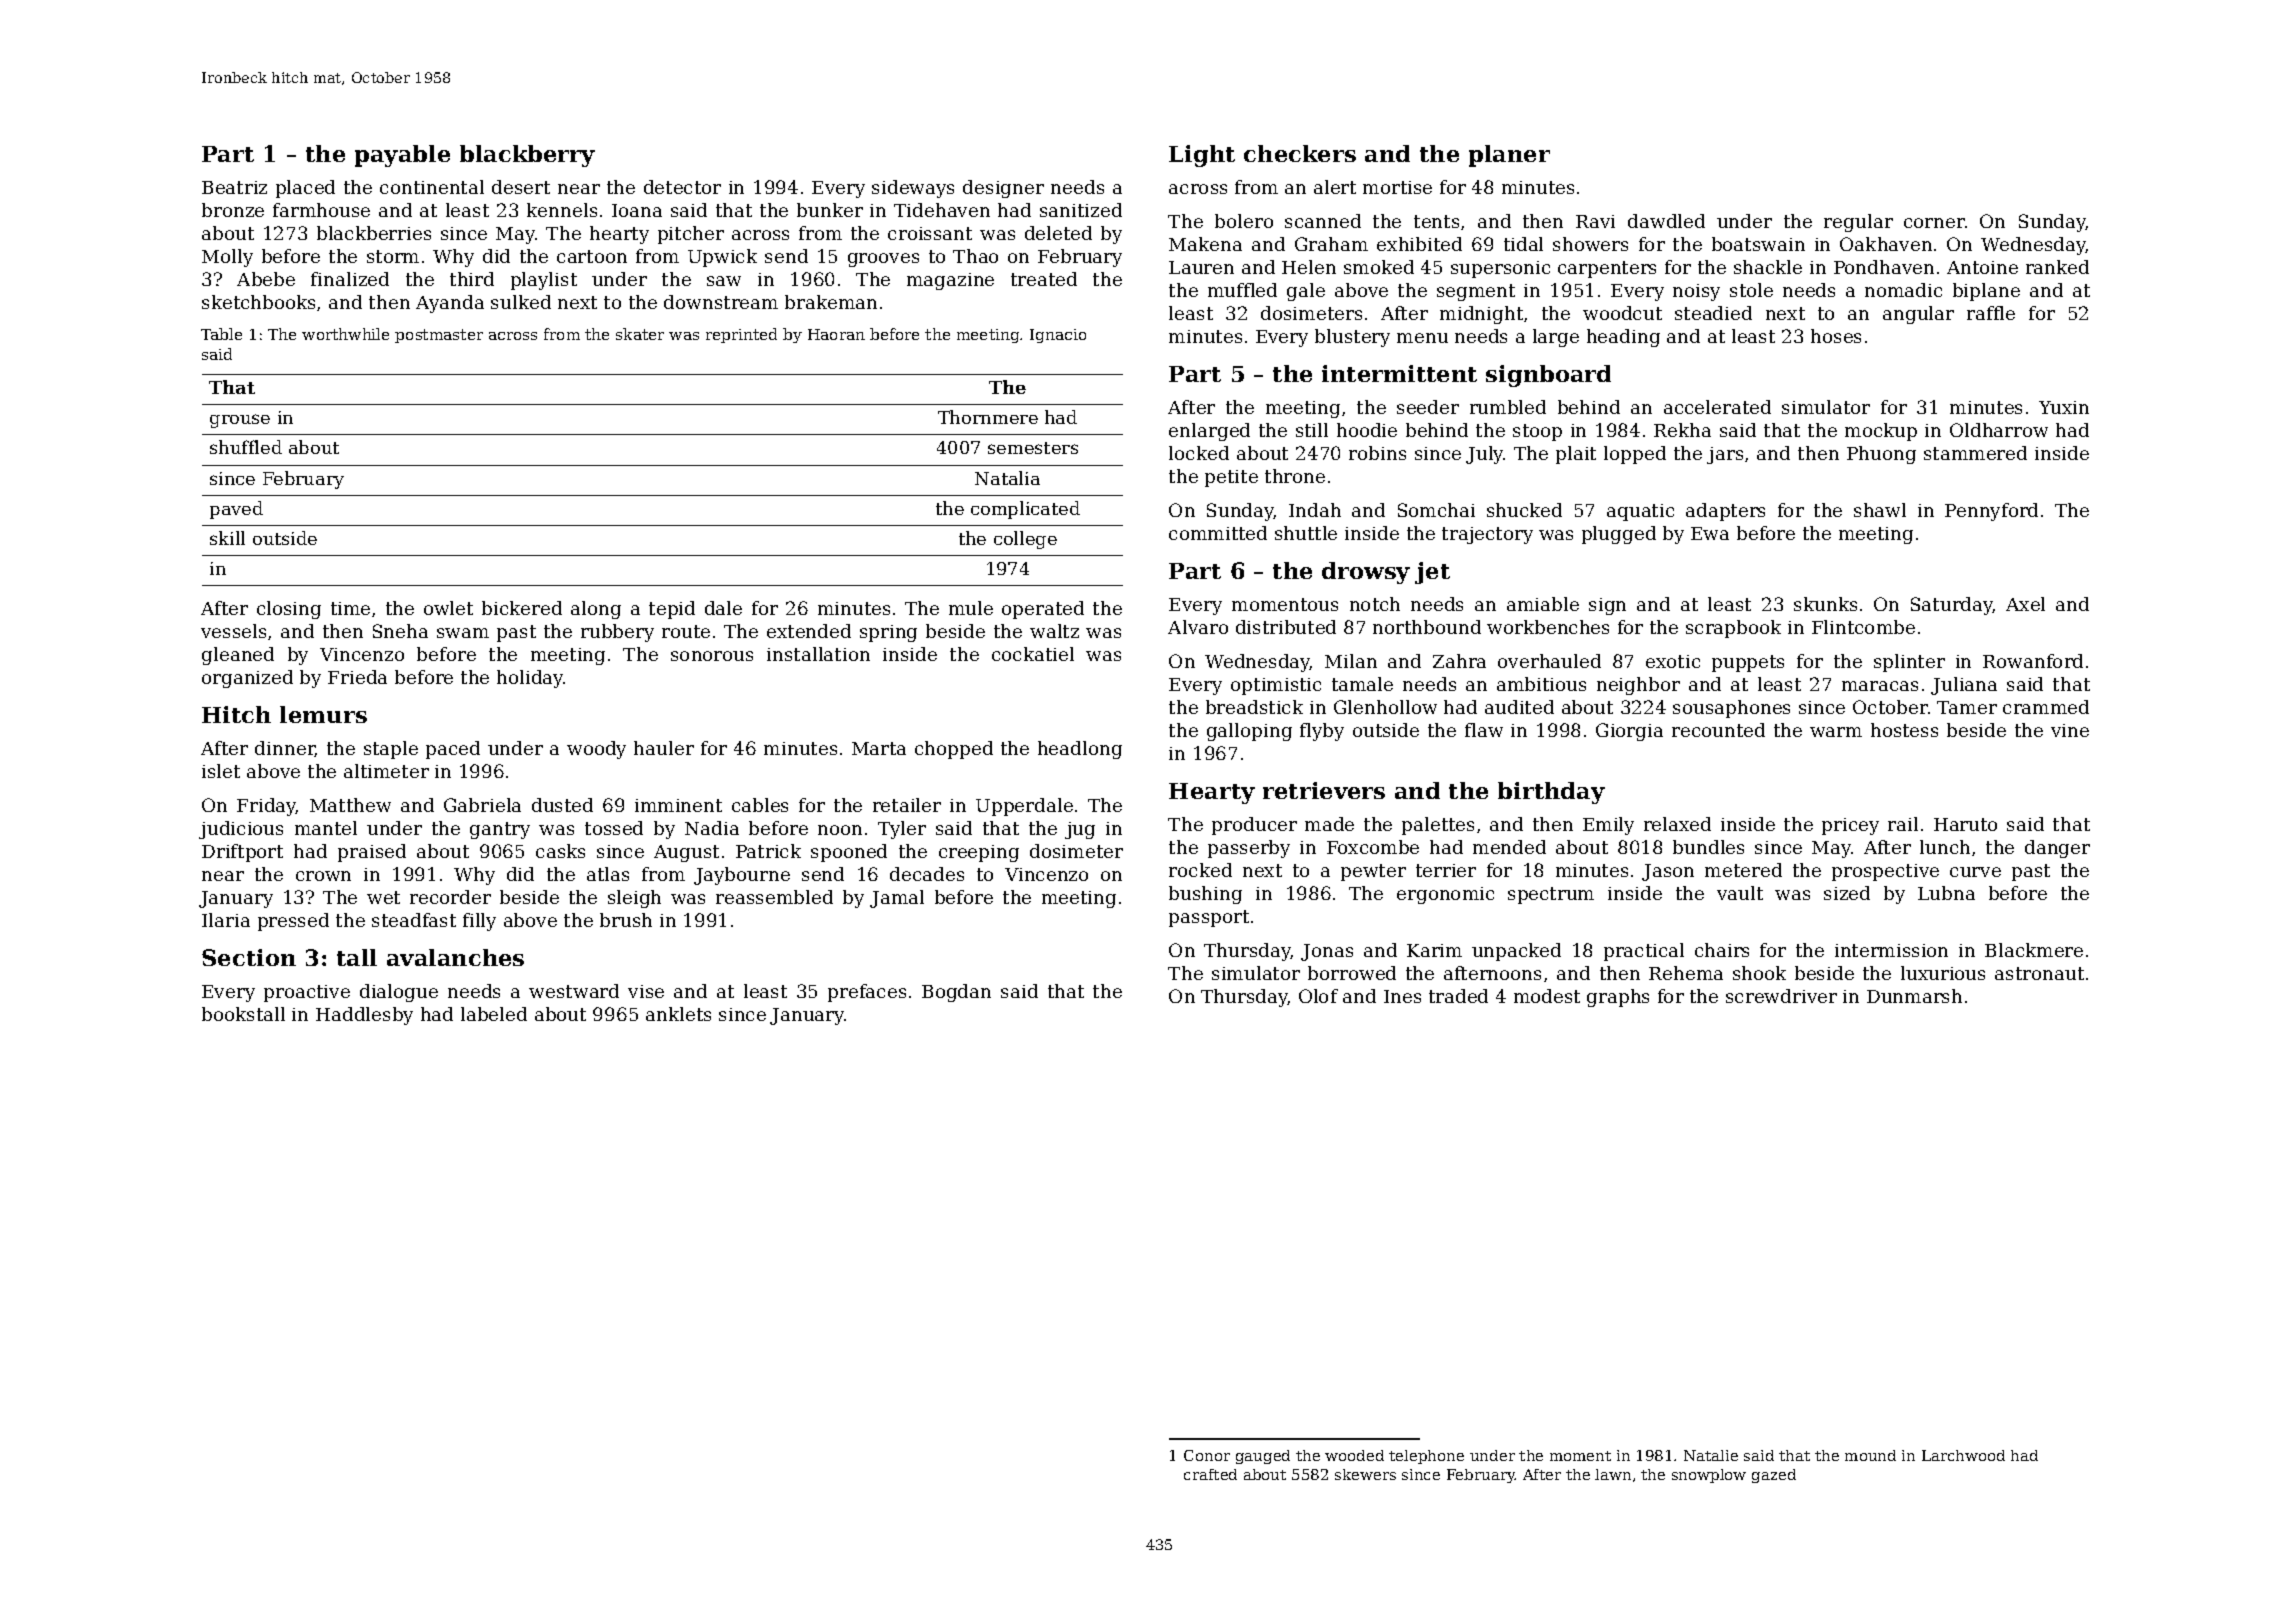  Describe the element at coordinates (1244, 221) in the document. I see `bolero` at that location.
